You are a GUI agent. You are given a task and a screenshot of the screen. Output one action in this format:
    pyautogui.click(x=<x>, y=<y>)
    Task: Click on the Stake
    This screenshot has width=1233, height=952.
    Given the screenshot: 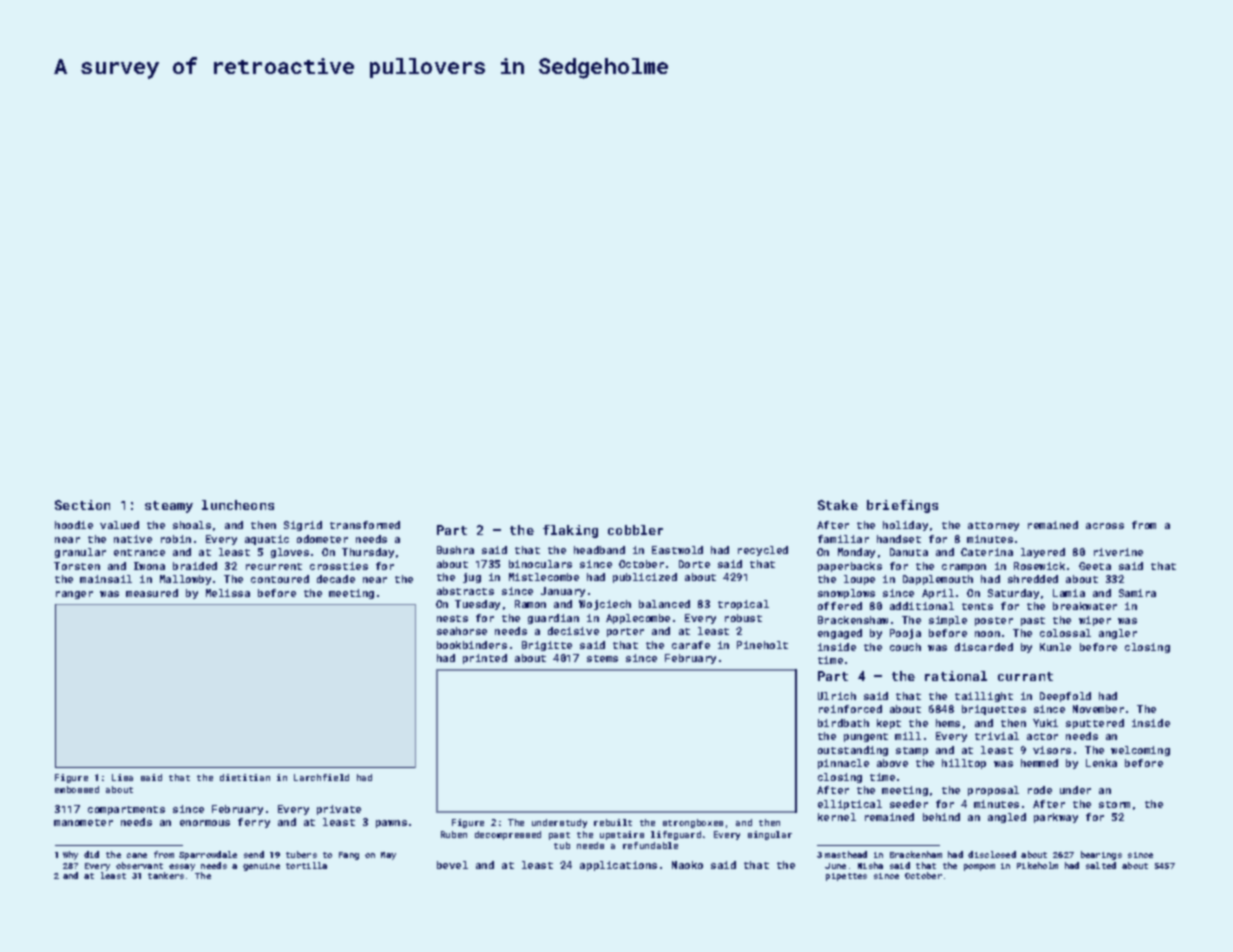 What is the action you would take?
    pyautogui.click(x=838, y=505)
